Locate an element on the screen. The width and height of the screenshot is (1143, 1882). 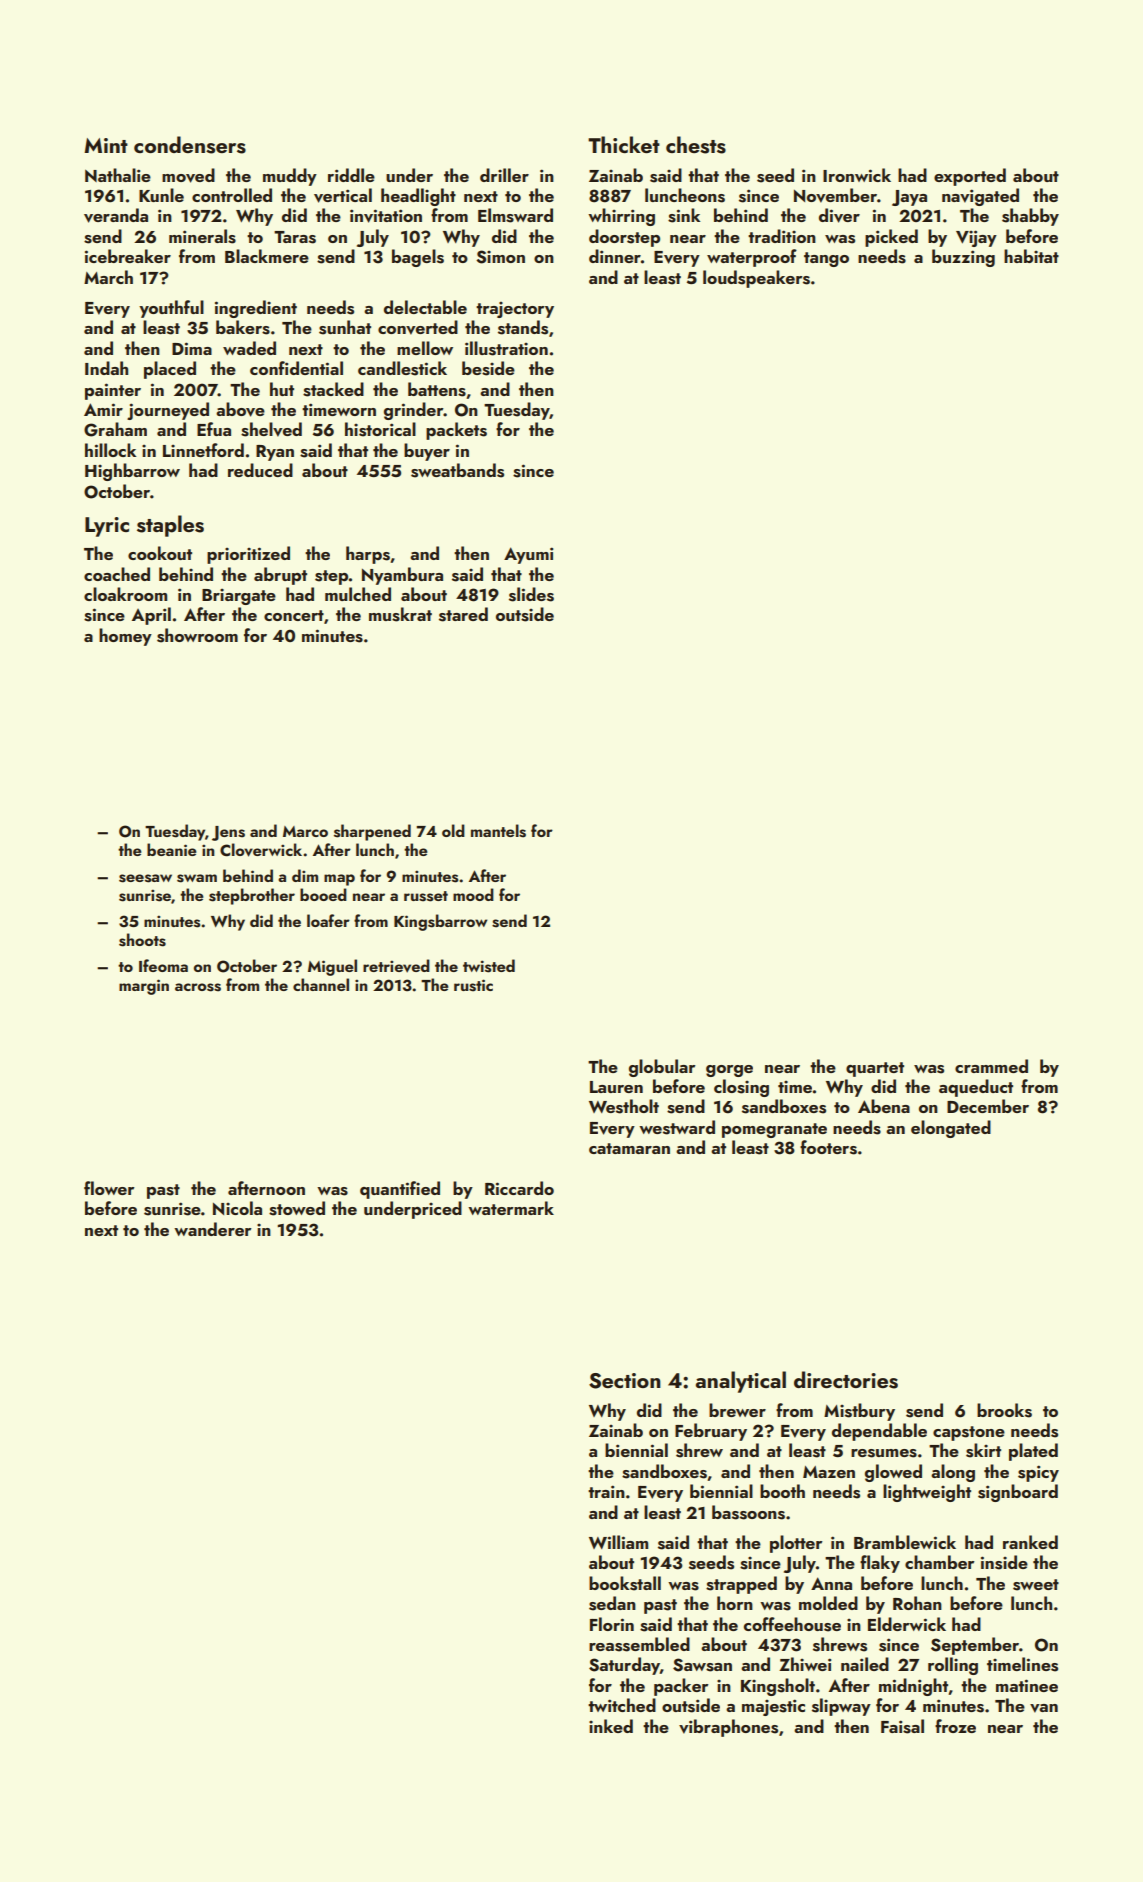
habitat is located at coordinates (1031, 256).
